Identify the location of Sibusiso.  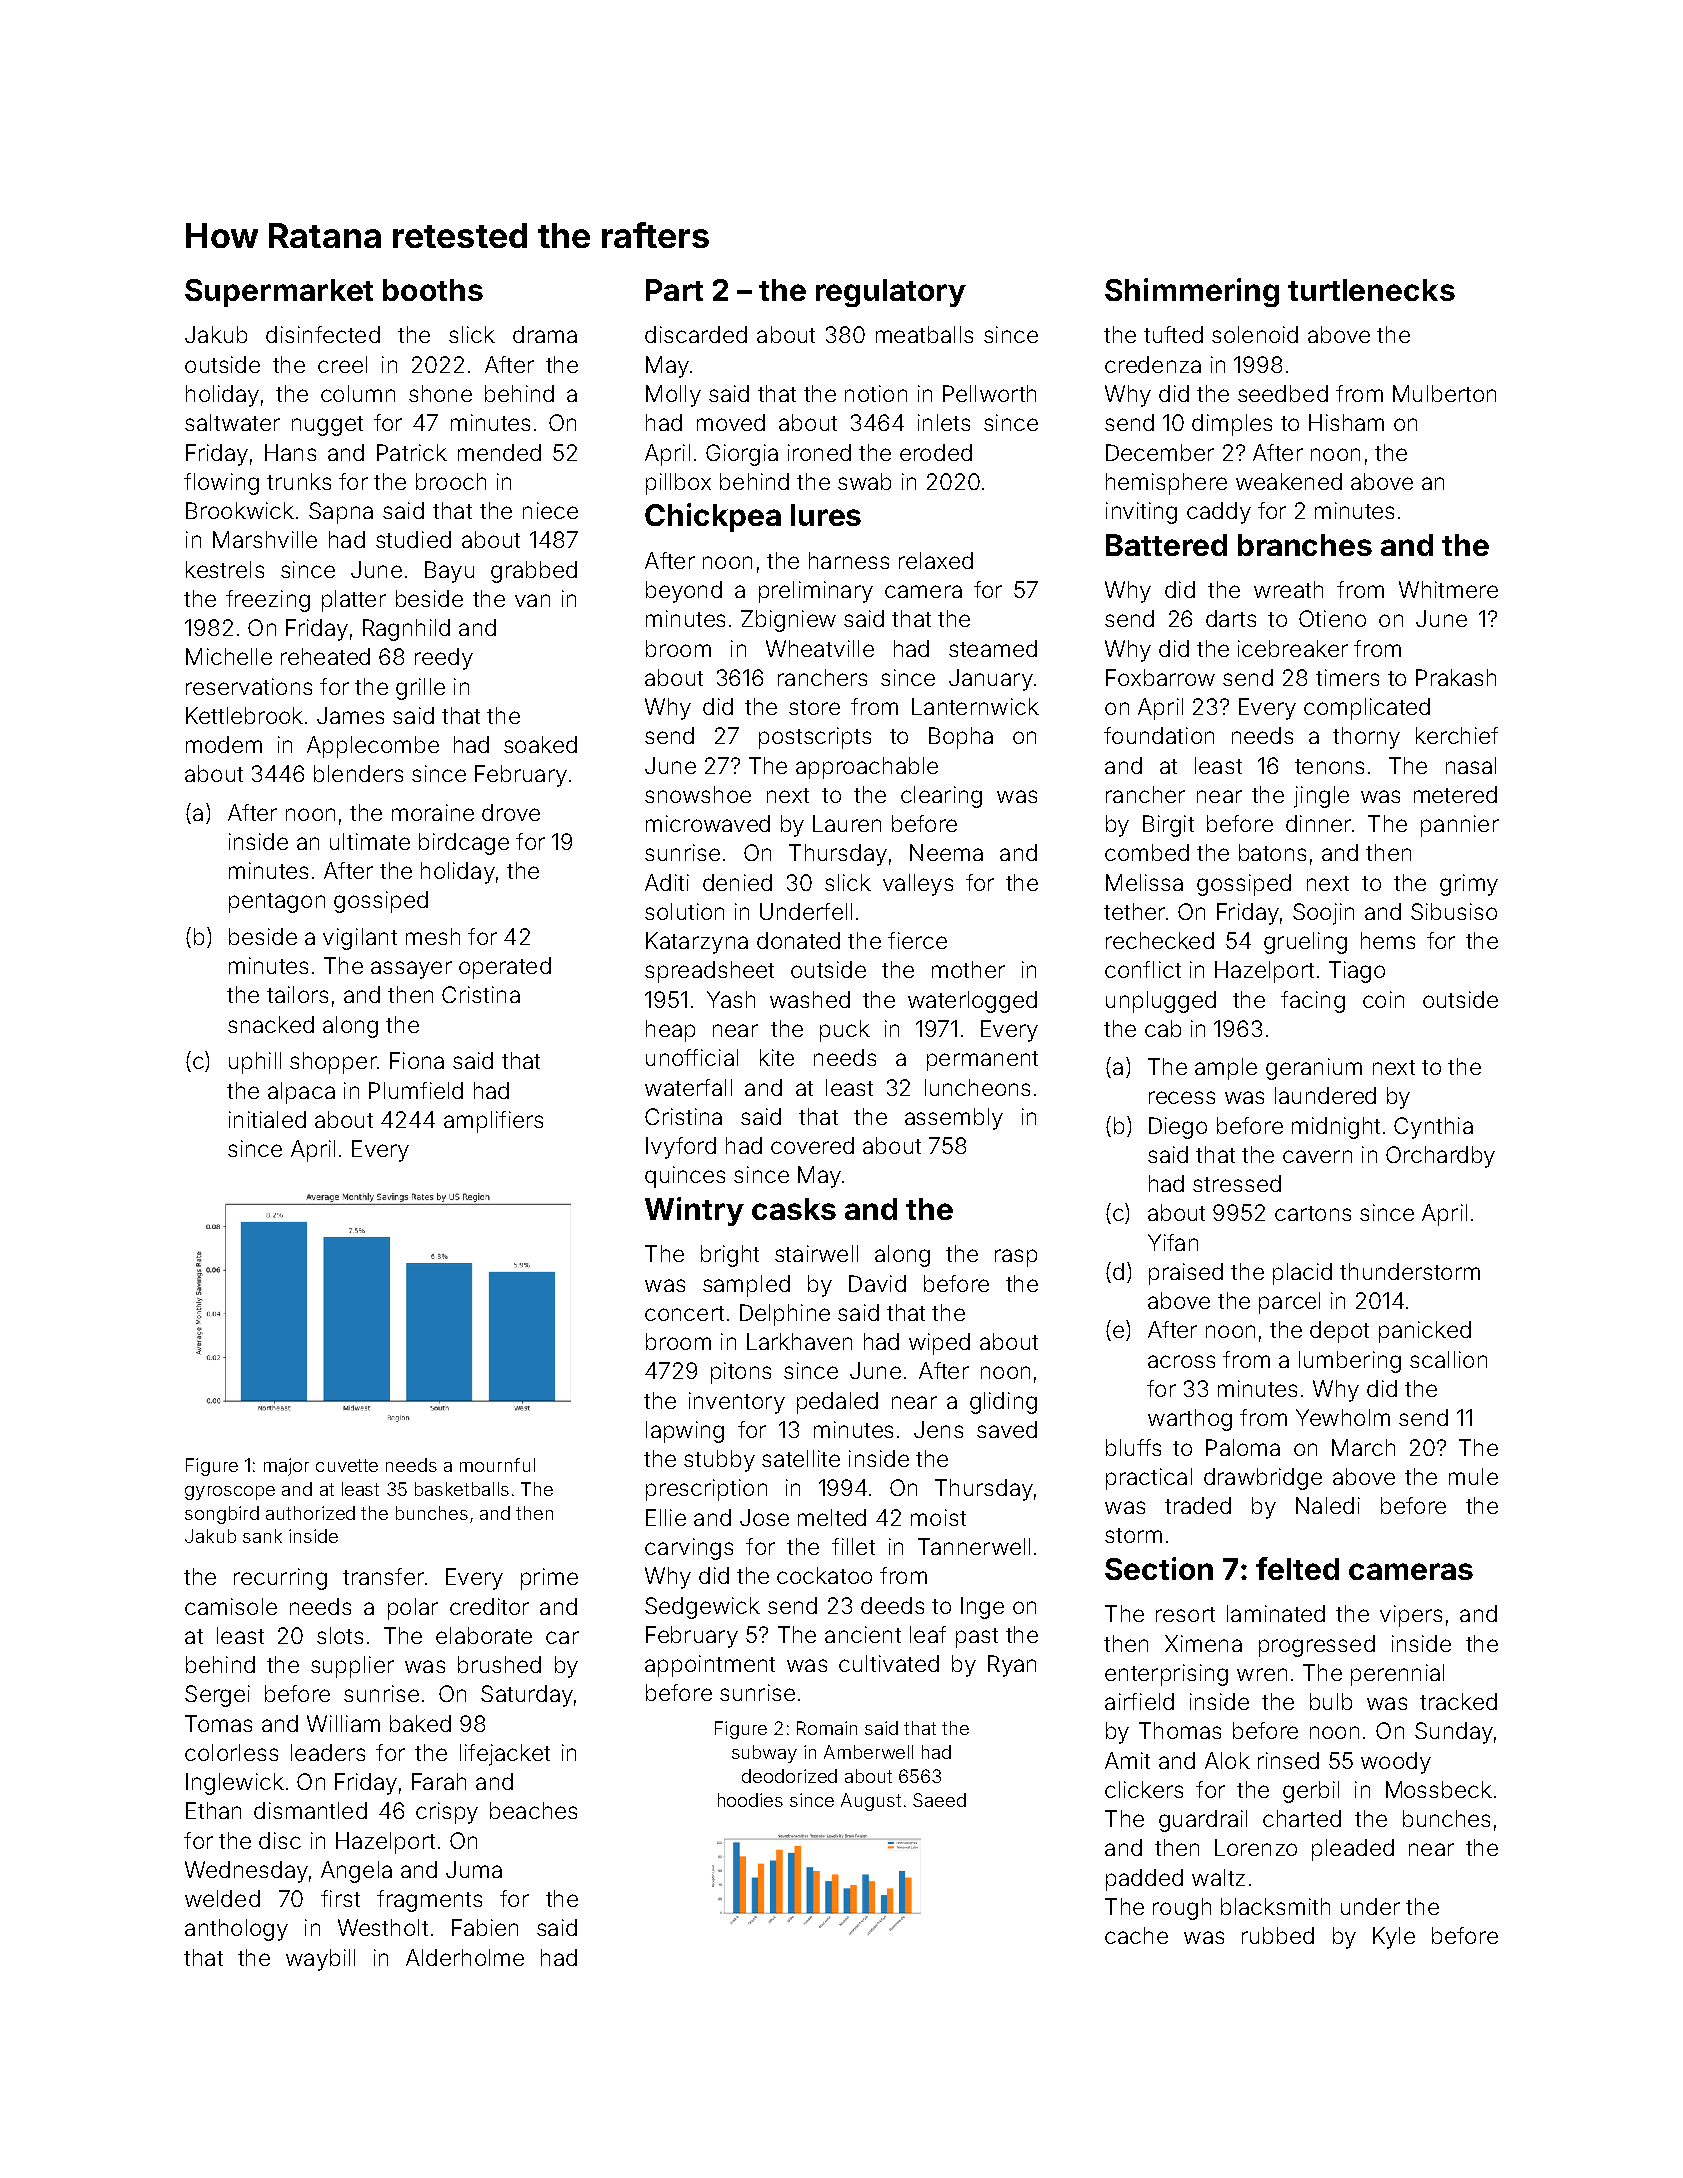
(1454, 911).
